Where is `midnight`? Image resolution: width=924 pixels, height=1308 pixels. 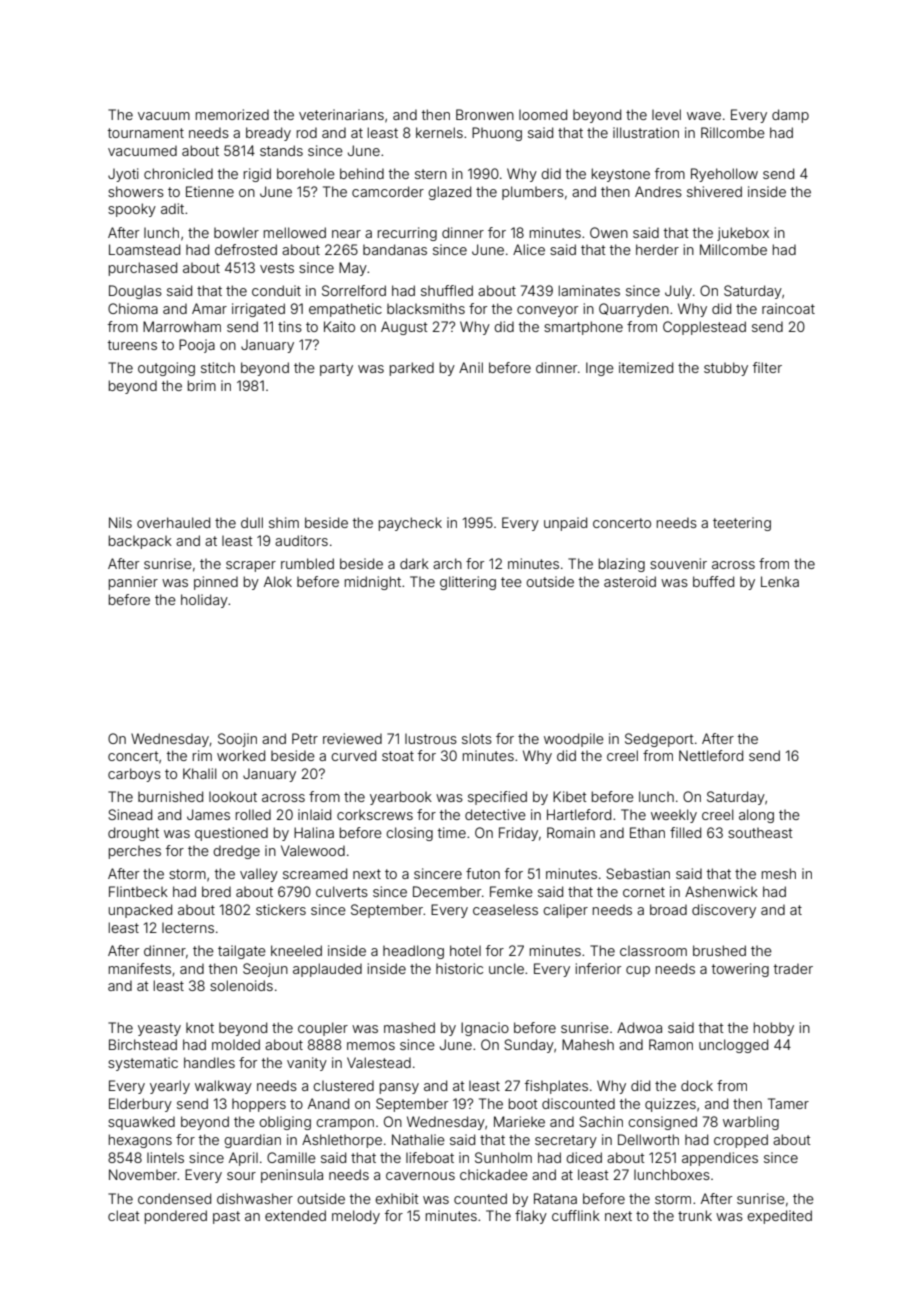 midnight is located at coordinates (373, 583).
